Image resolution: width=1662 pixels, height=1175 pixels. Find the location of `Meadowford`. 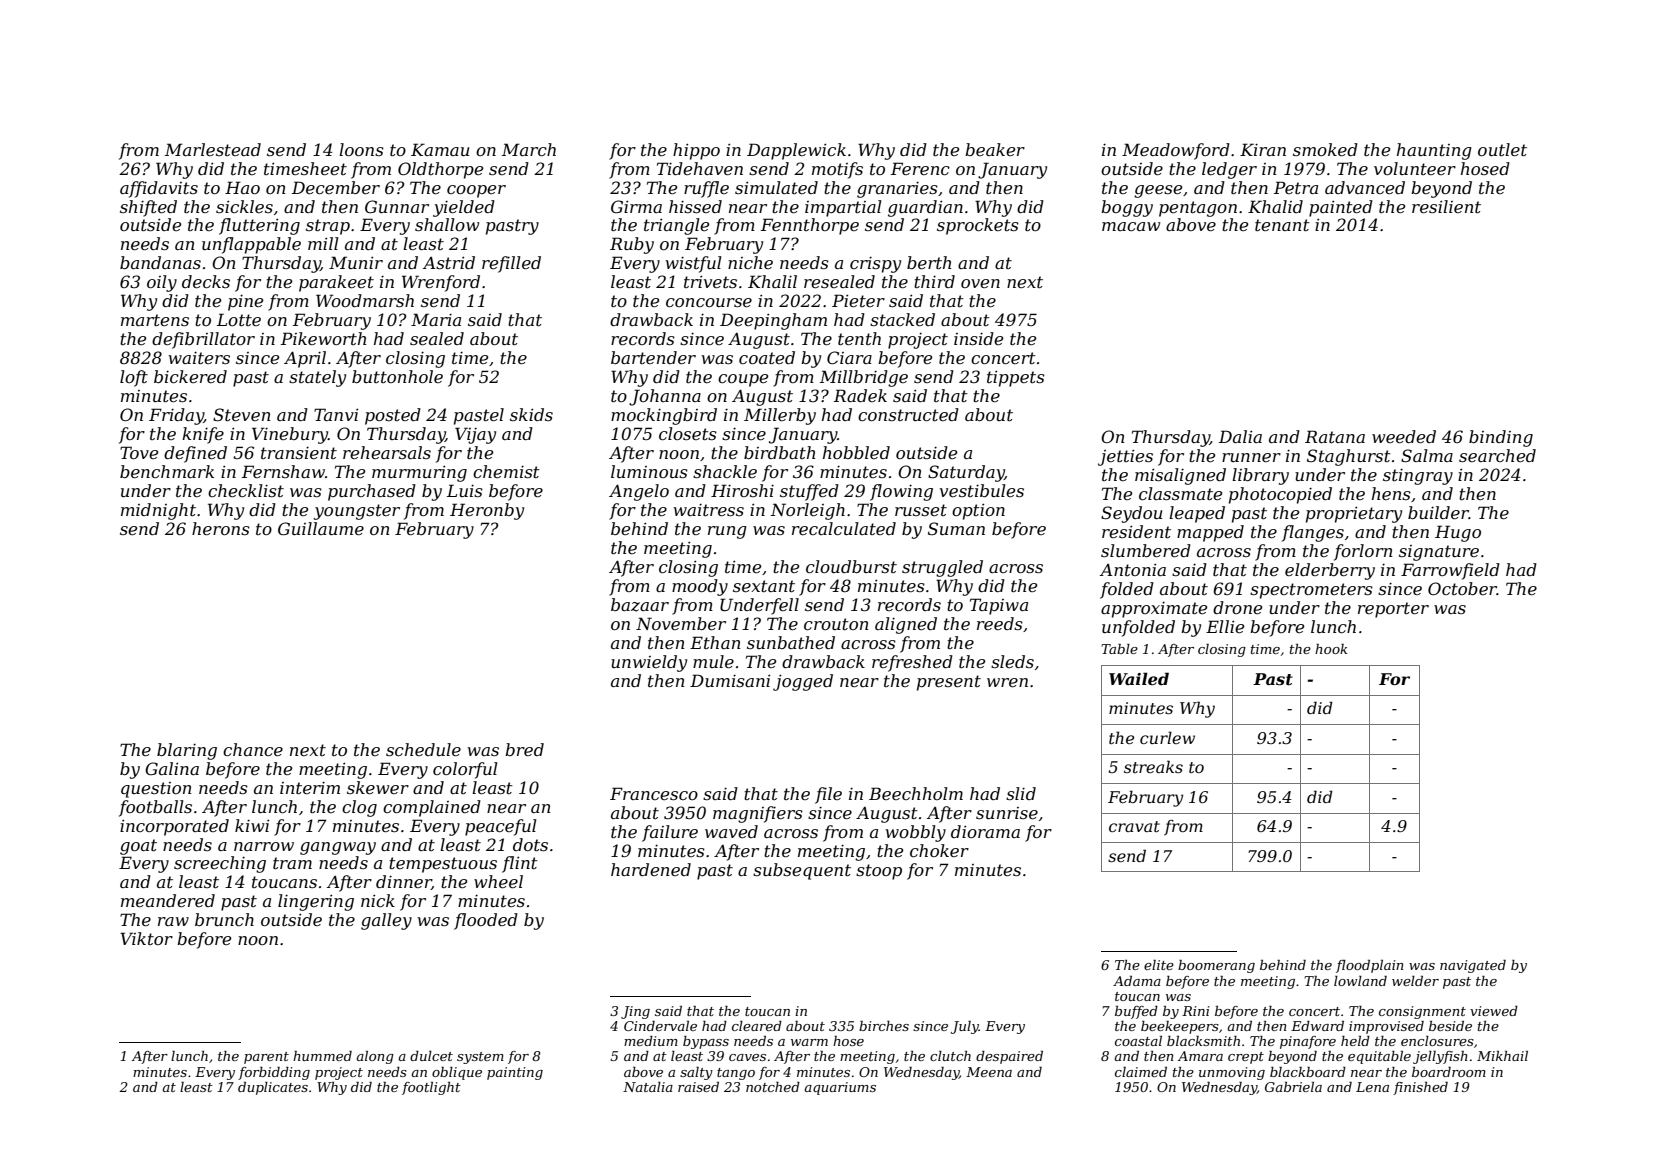

Meadowford is located at coordinates (1176, 151).
